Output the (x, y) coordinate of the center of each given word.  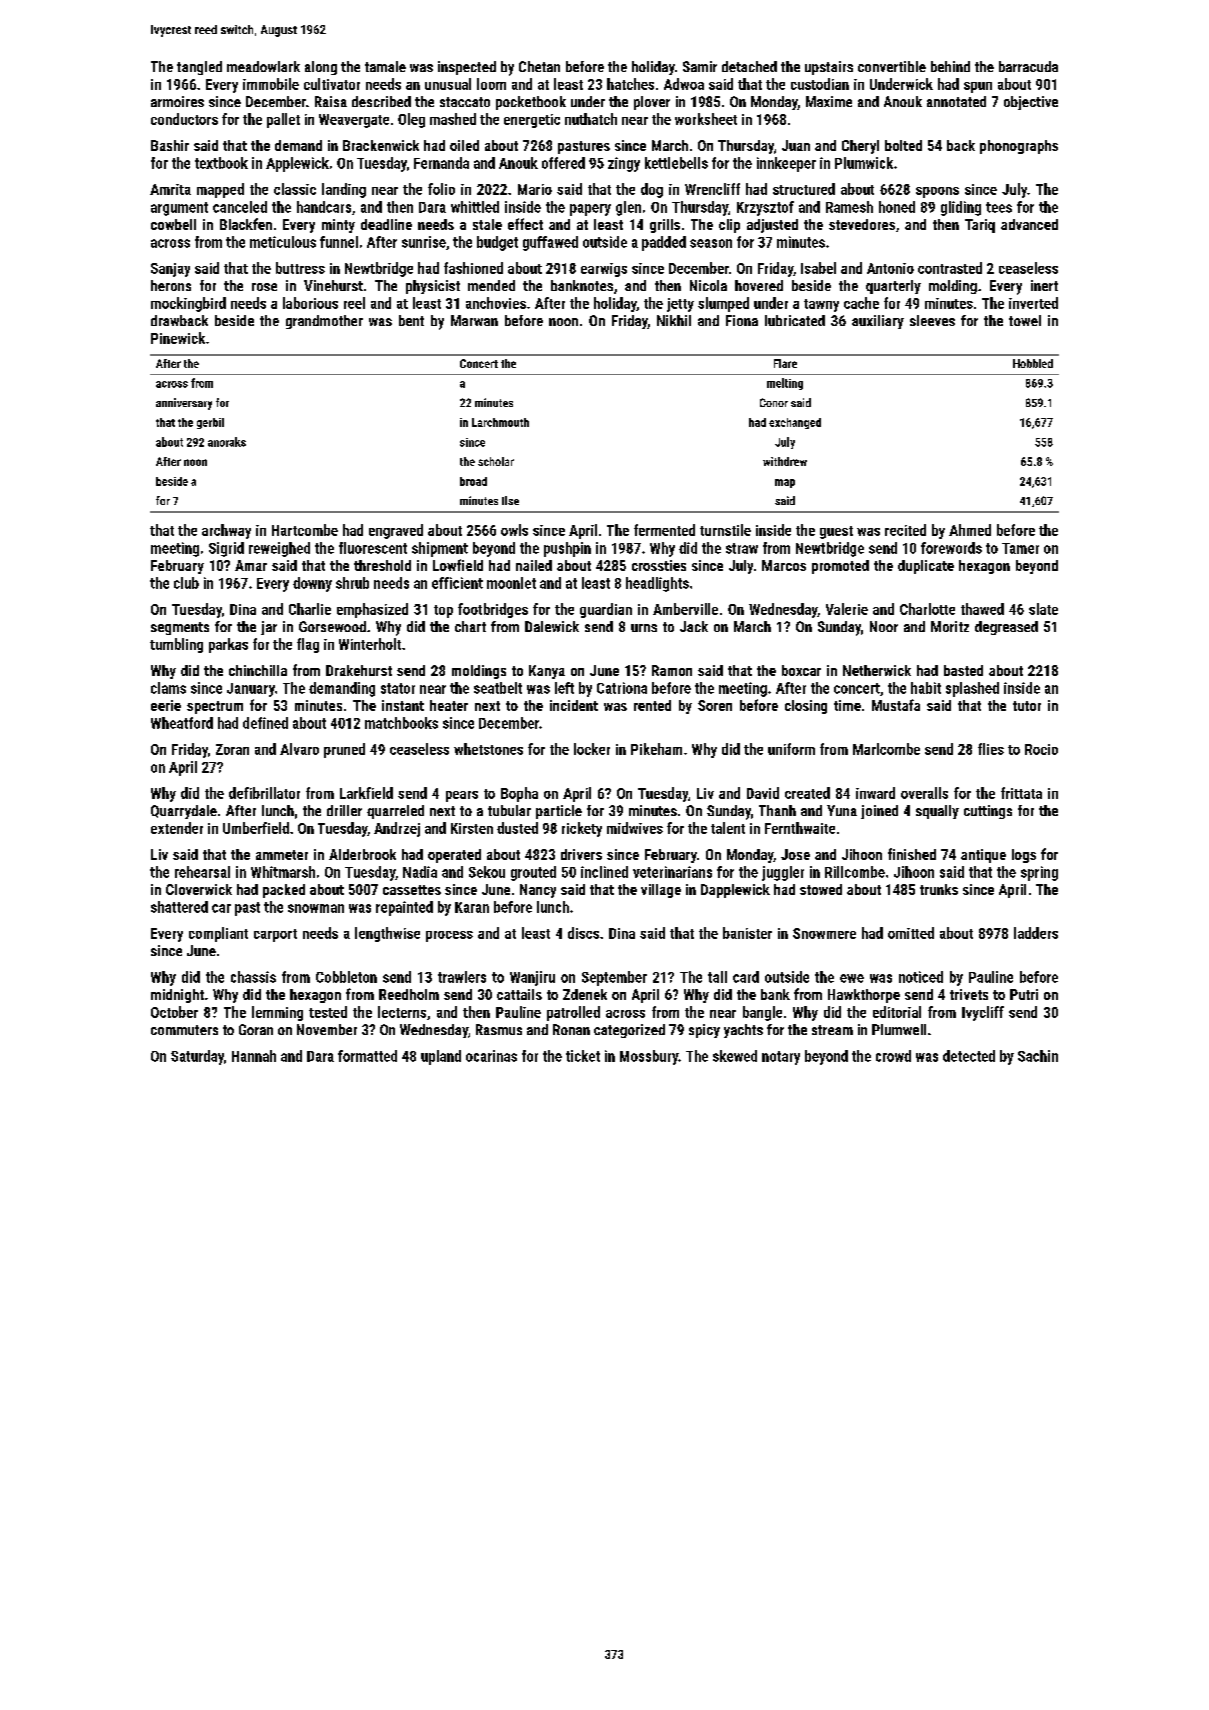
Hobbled (1033, 363)
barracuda (1028, 66)
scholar (496, 461)
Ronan (571, 1029)
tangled (199, 68)
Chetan (539, 66)
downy (312, 584)
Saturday (197, 1057)
